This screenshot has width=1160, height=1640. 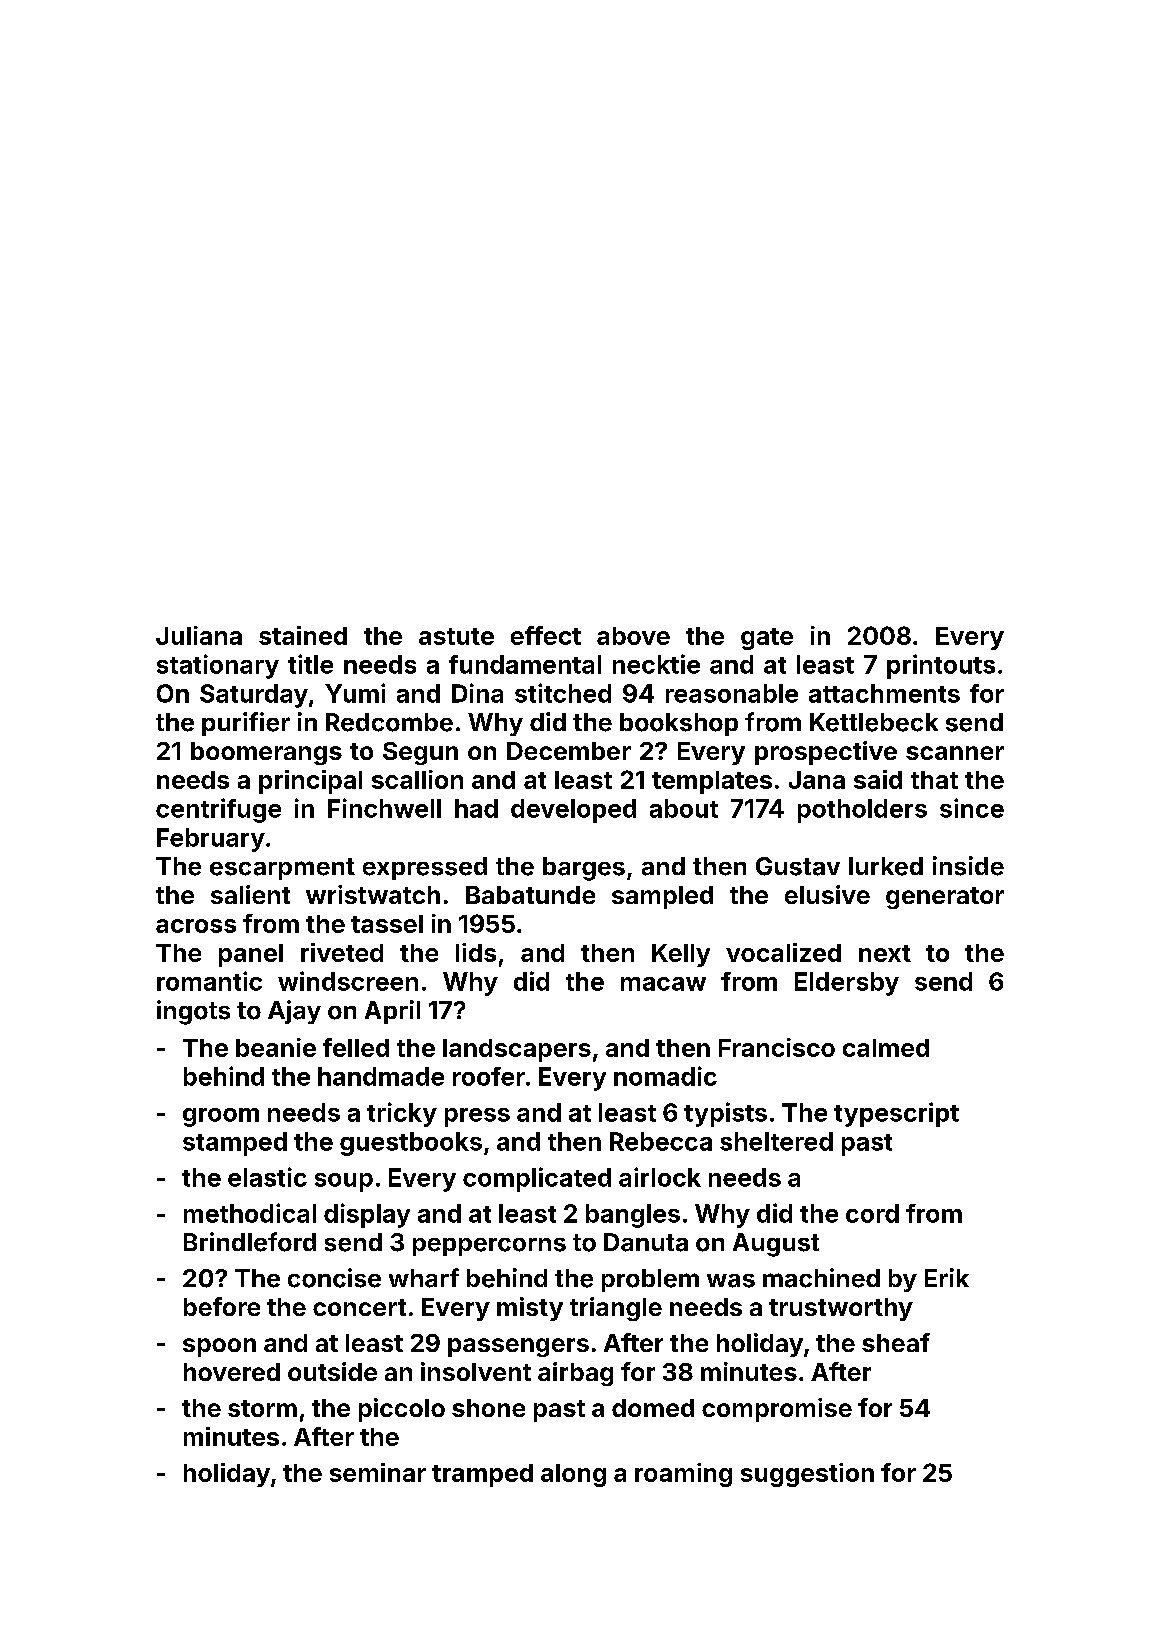 What do you see at coordinates (767, 639) in the screenshot?
I see `gate` at bounding box center [767, 639].
